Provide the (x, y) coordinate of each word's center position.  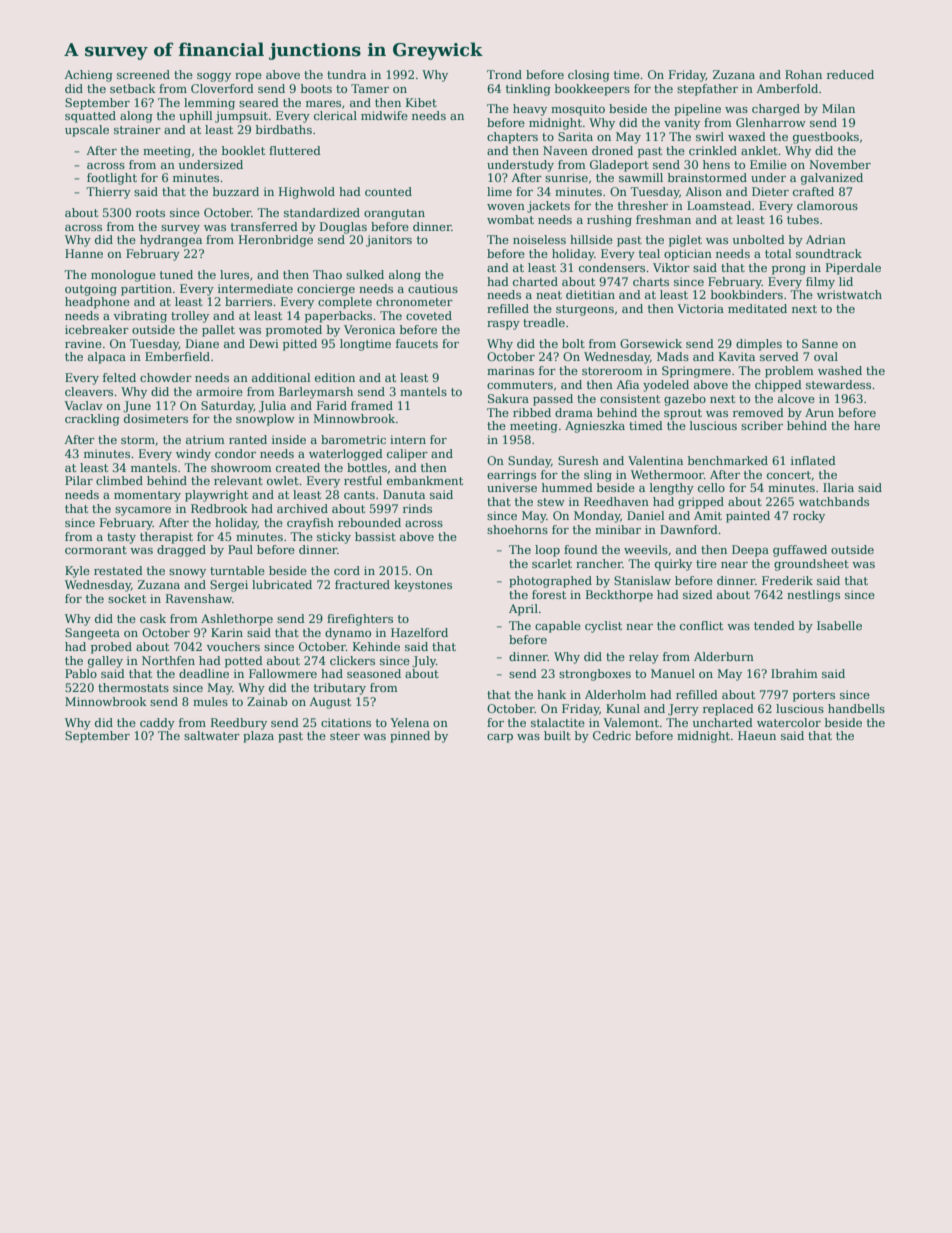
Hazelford (419, 632)
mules (210, 701)
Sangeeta (92, 634)
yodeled (666, 386)
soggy (214, 77)
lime (499, 191)
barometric (353, 439)
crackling (92, 420)
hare (867, 425)
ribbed (532, 412)
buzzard (236, 191)
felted (119, 377)
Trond (504, 74)
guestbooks (826, 138)
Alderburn (724, 656)
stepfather (707, 90)
